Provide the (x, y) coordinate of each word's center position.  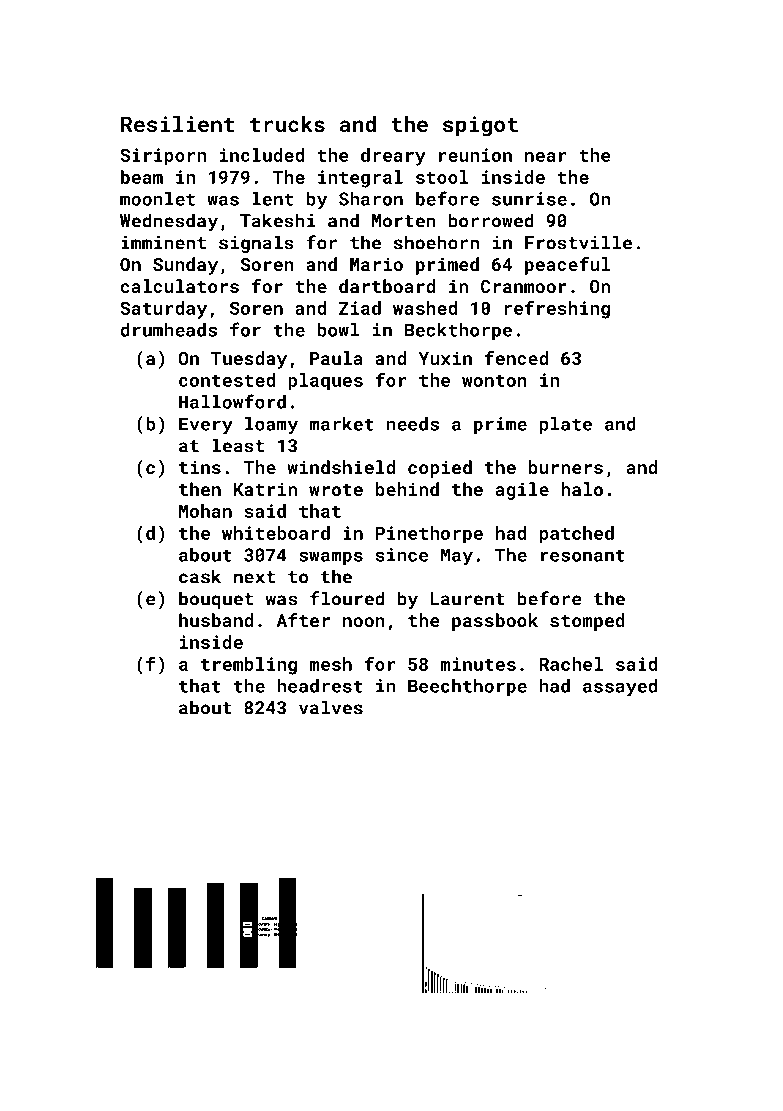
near (546, 157)
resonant (583, 555)
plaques (325, 382)
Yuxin (445, 358)
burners (566, 467)
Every (206, 426)
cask (200, 576)
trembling (249, 666)
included (262, 155)
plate (566, 425)
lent (272, 199)
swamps (331, 558)
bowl (338, 330)
